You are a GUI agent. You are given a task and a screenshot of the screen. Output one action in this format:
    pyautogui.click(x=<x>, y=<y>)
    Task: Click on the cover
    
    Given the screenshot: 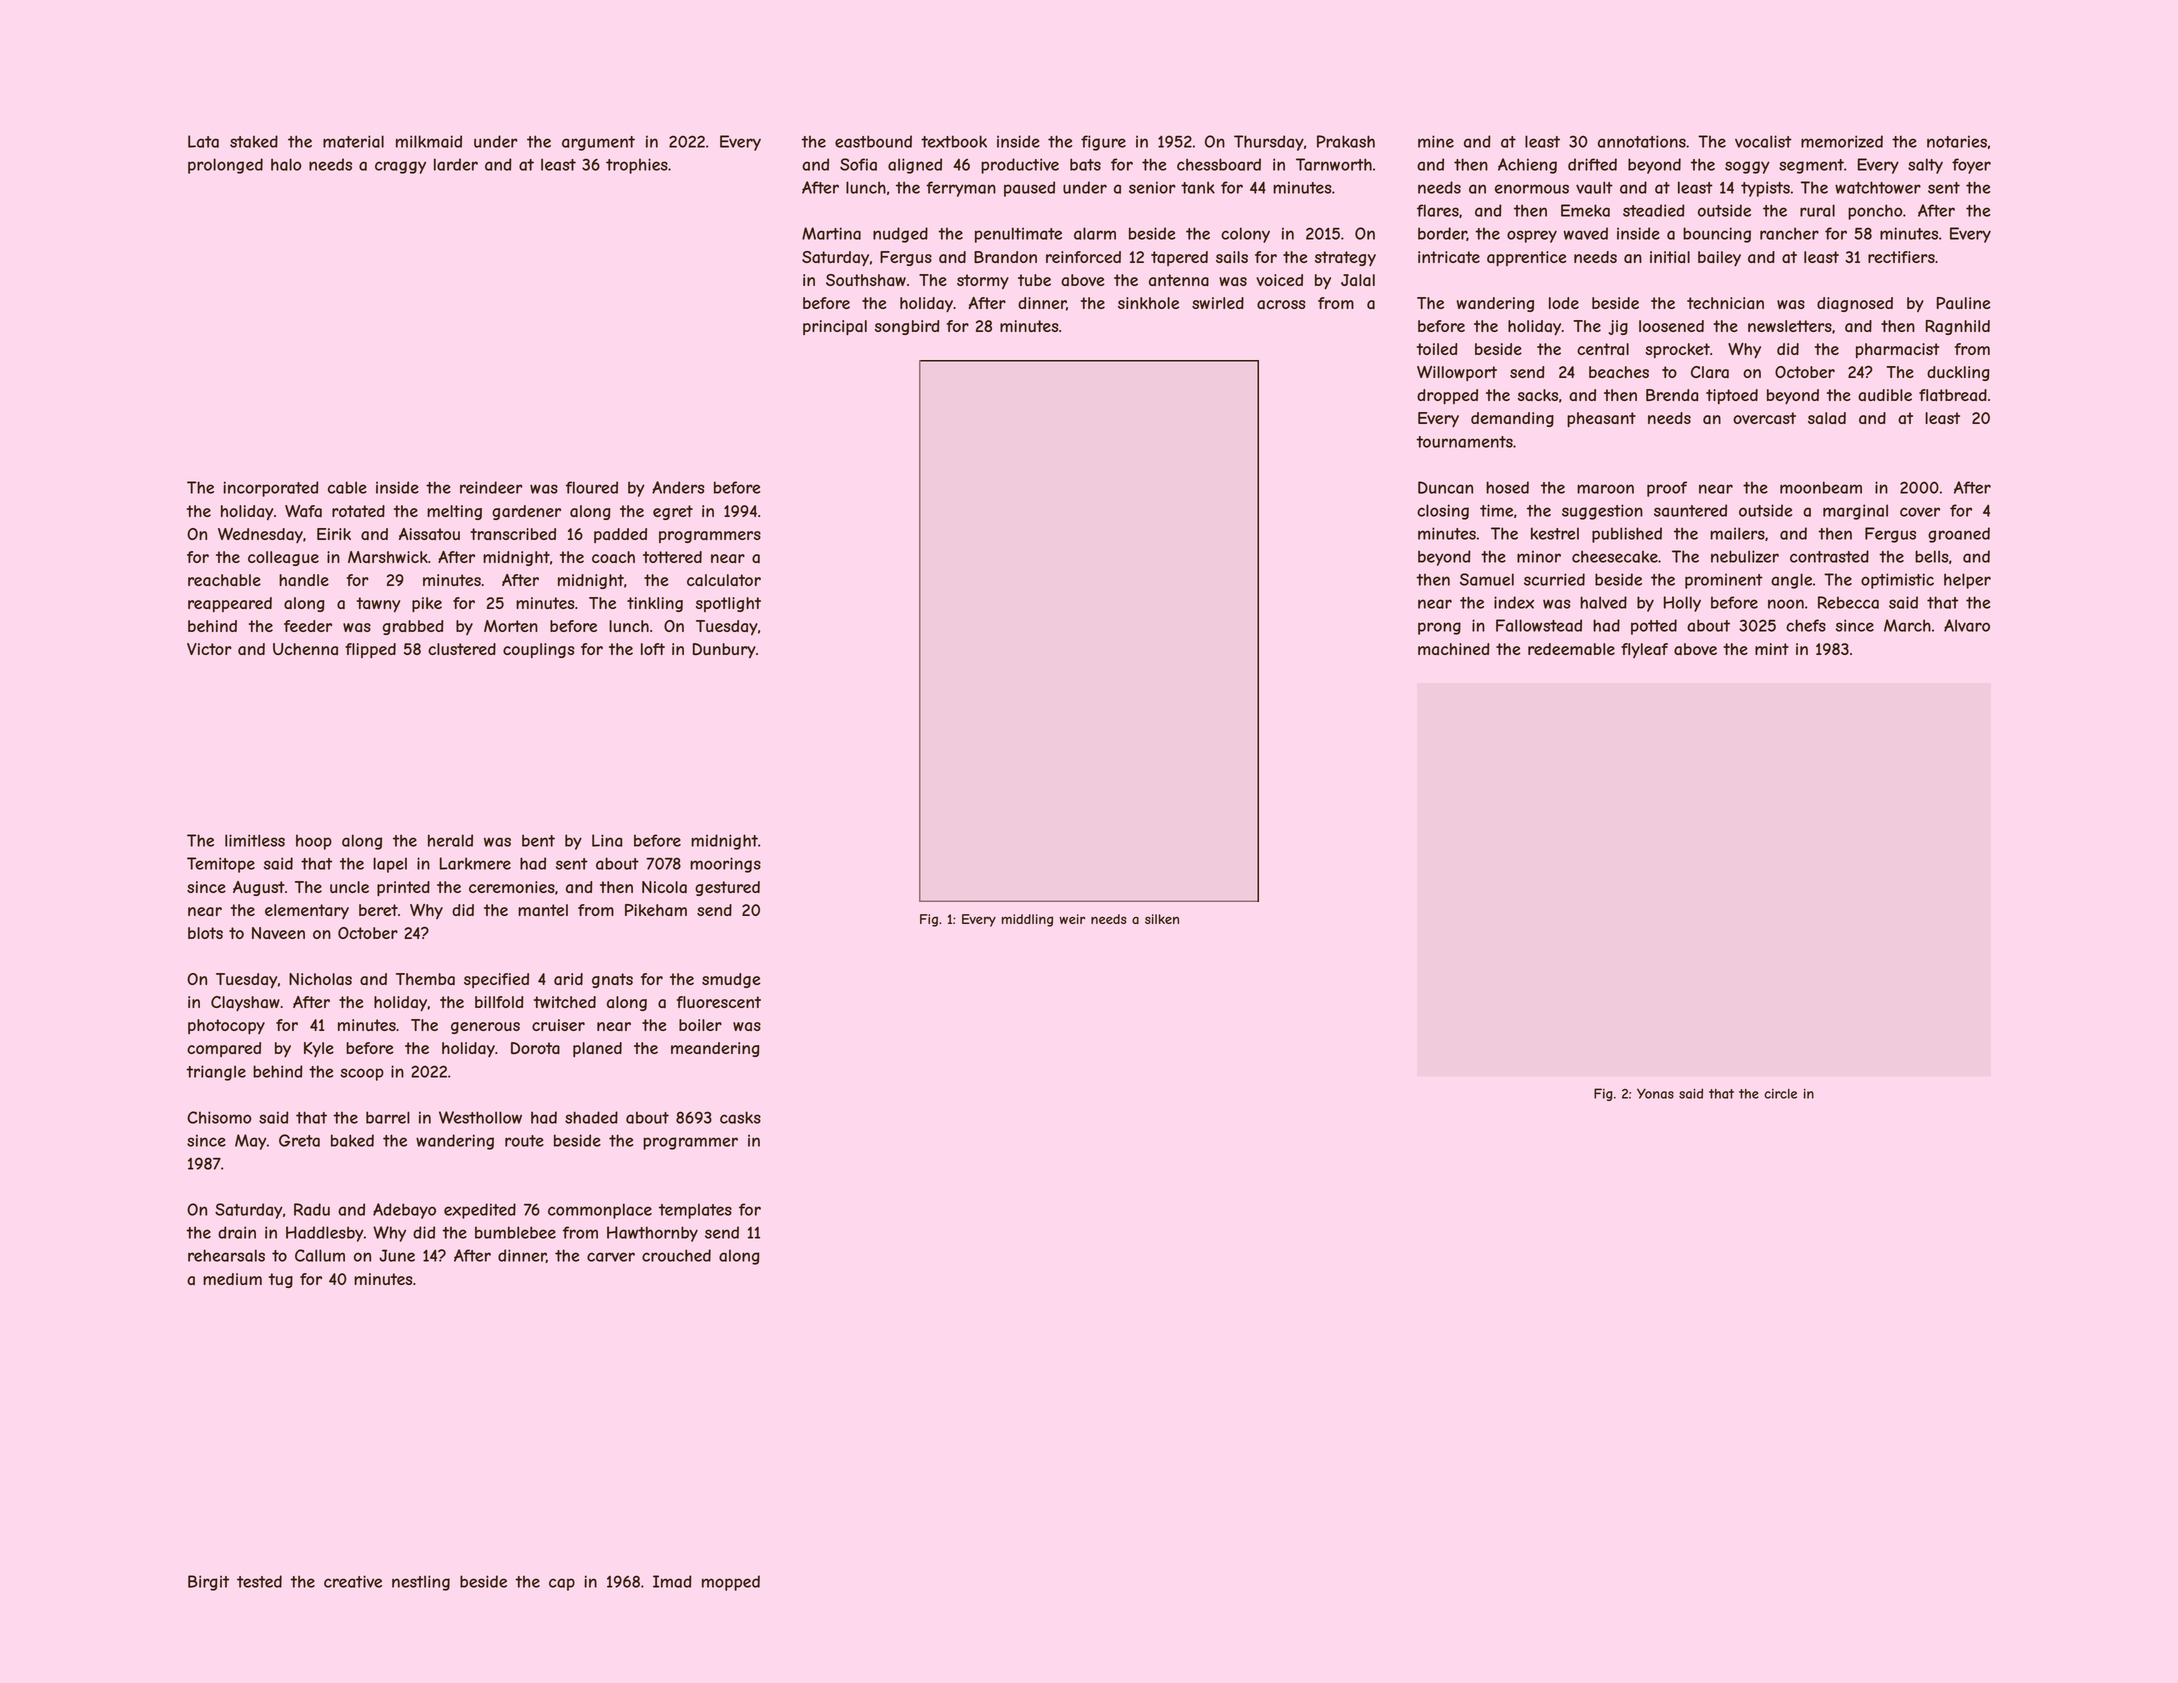 What is the action you would take?
    pyautogui.click(x=1920, y=512)
